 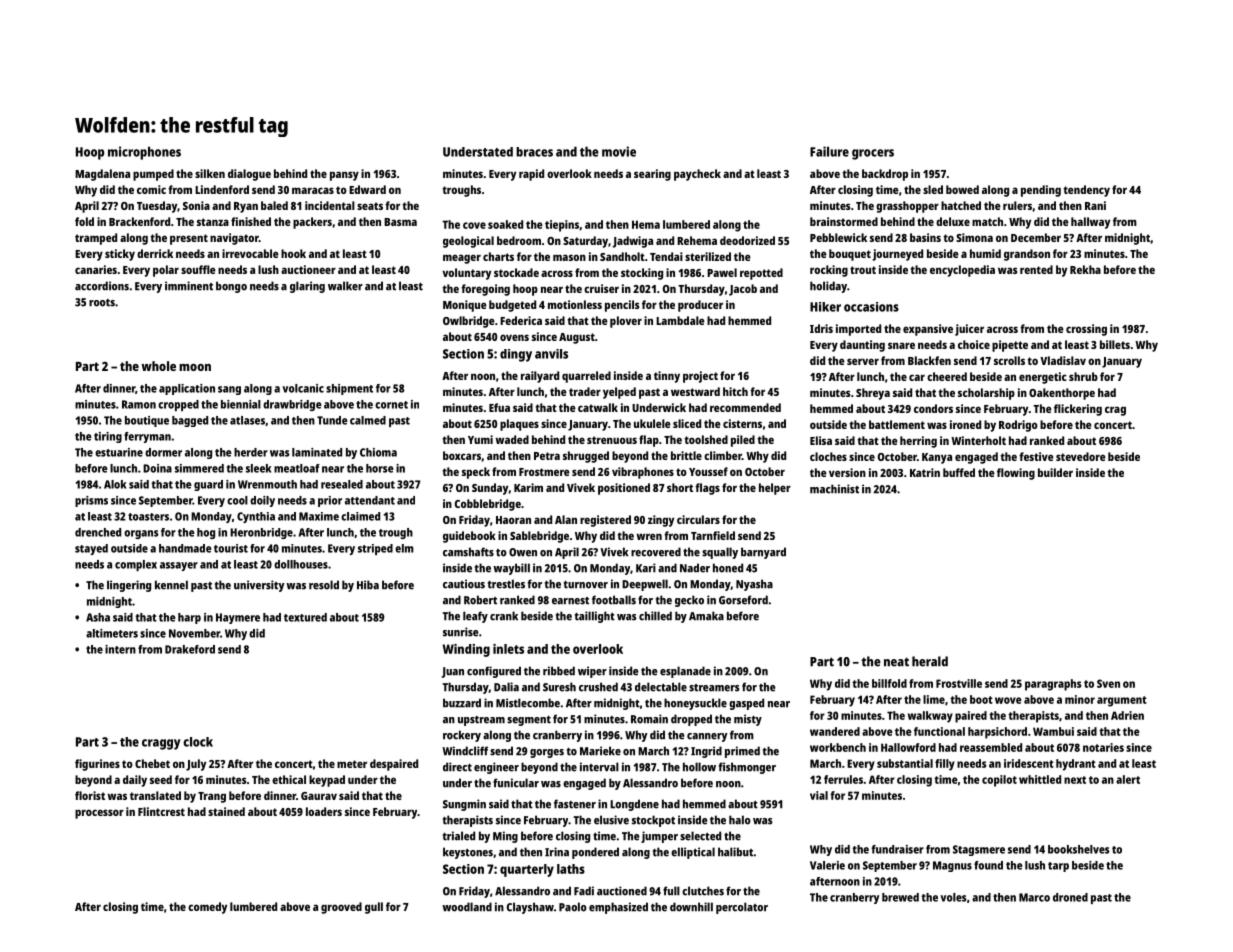 I want to click on clock, so click(x=198, y=742).
